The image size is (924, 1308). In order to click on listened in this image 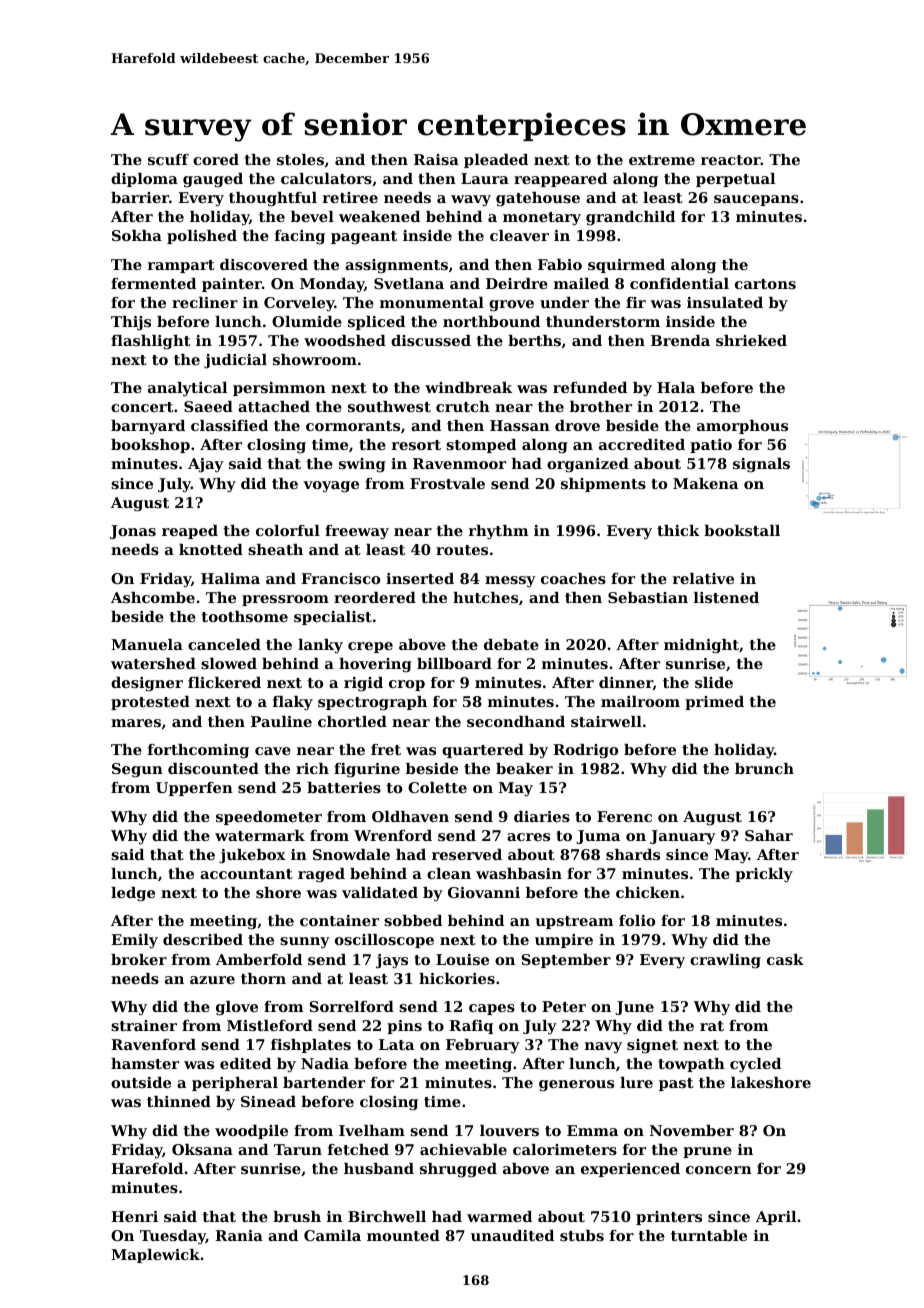, I will do `click(726, 597)`.
